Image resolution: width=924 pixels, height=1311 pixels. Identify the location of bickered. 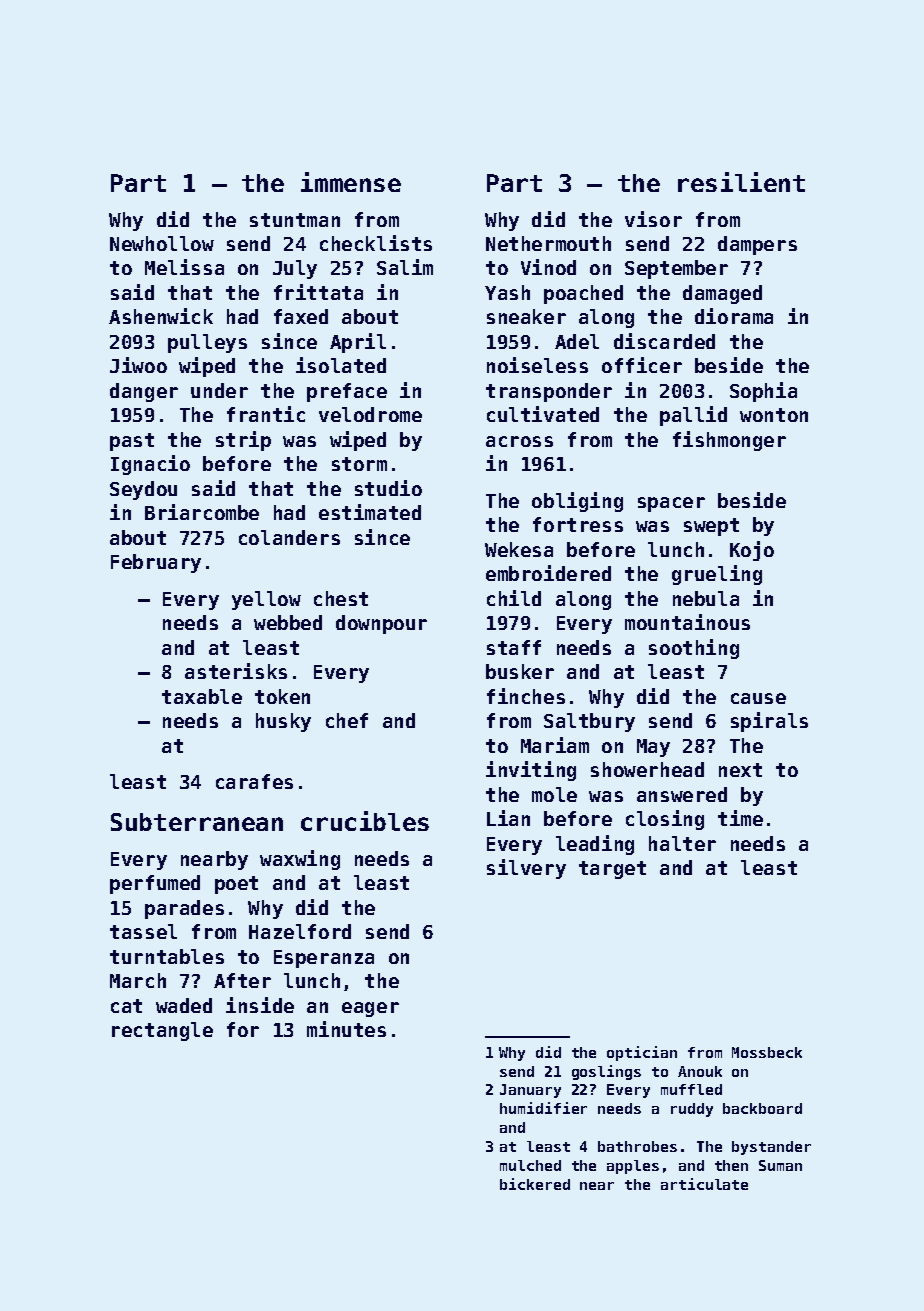
(535, 1184).
